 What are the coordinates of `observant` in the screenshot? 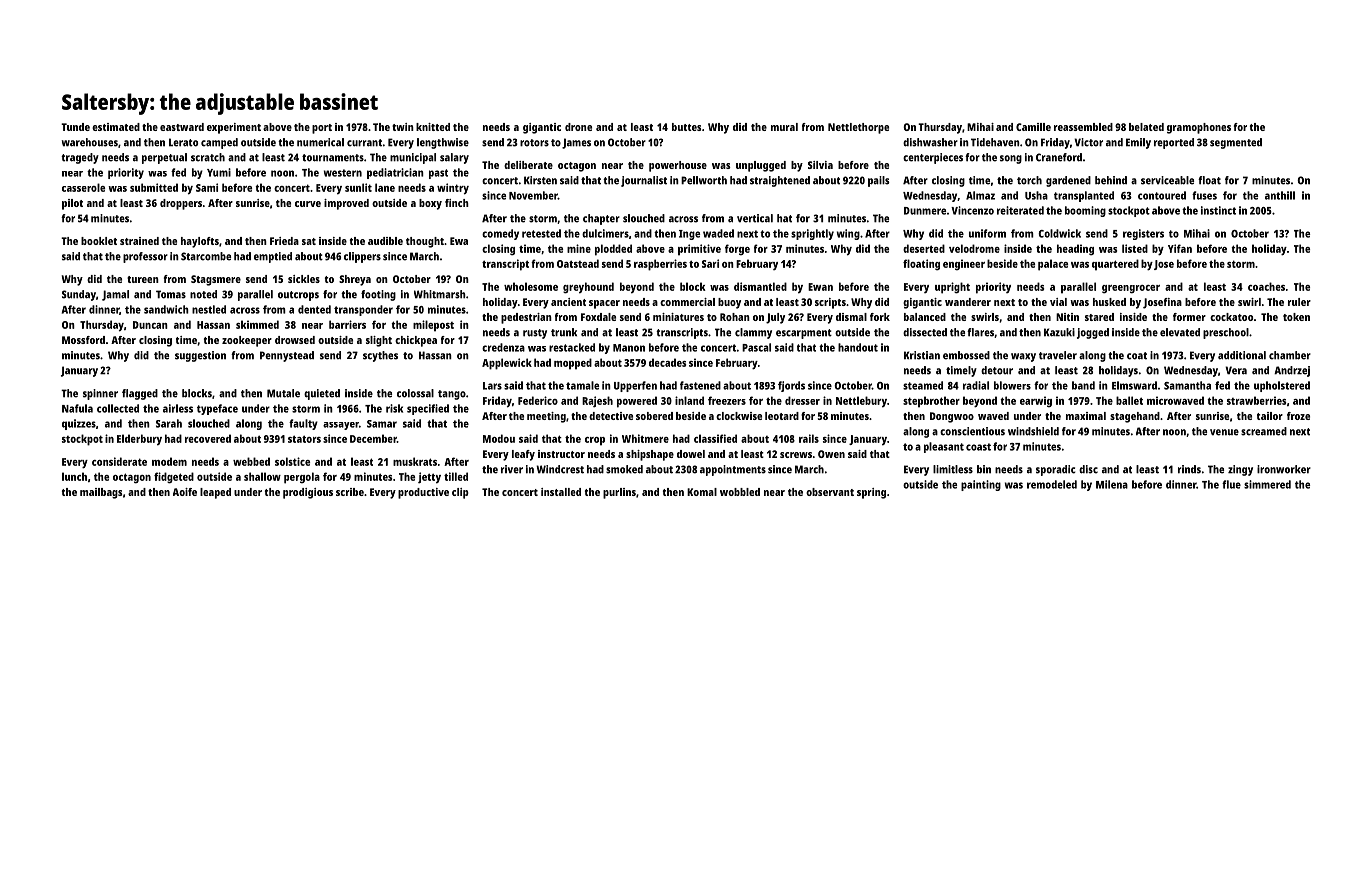 It's located at (830, 492).
